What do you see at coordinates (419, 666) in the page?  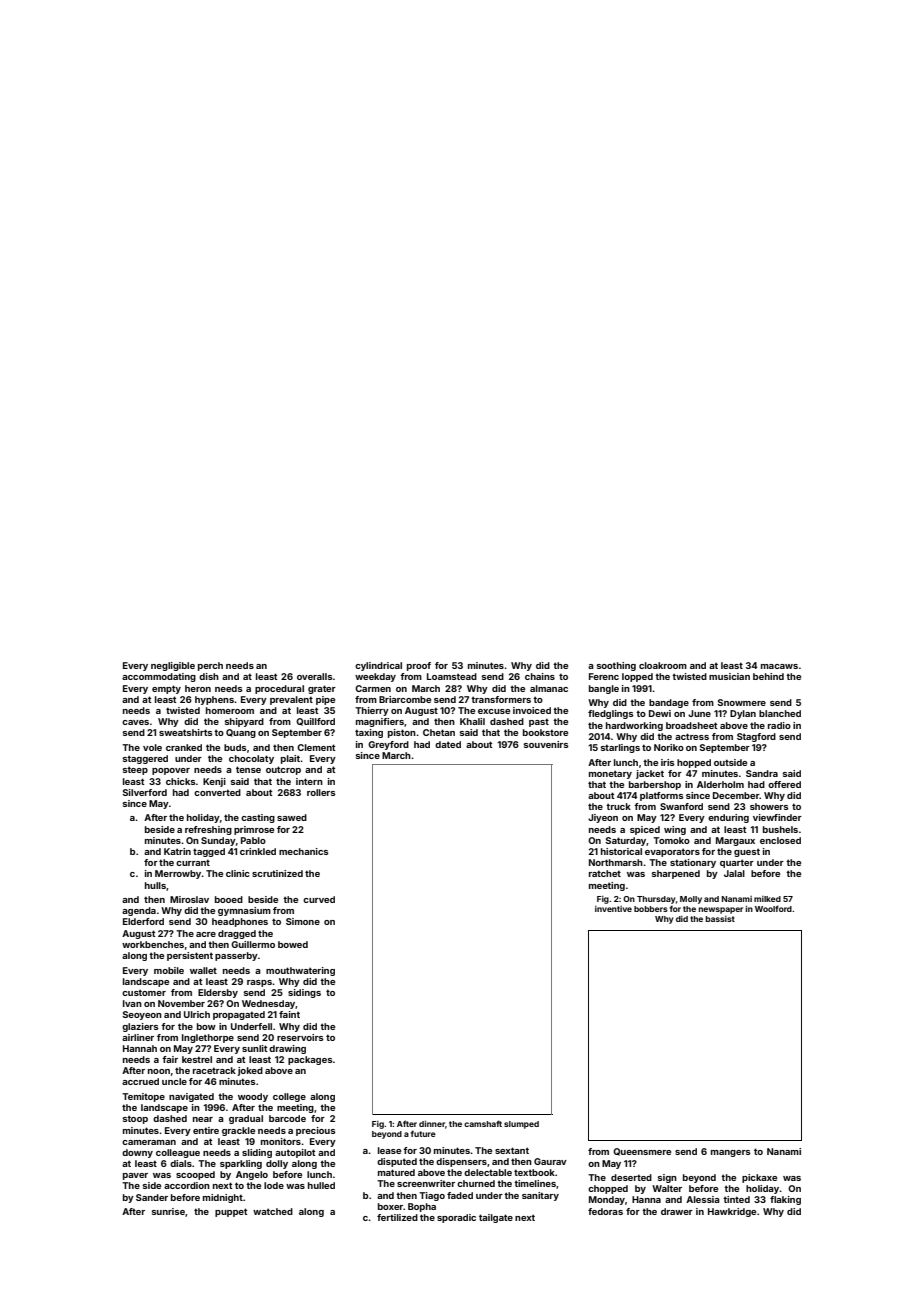 I see `proof` at bounding box center [419, 666].
